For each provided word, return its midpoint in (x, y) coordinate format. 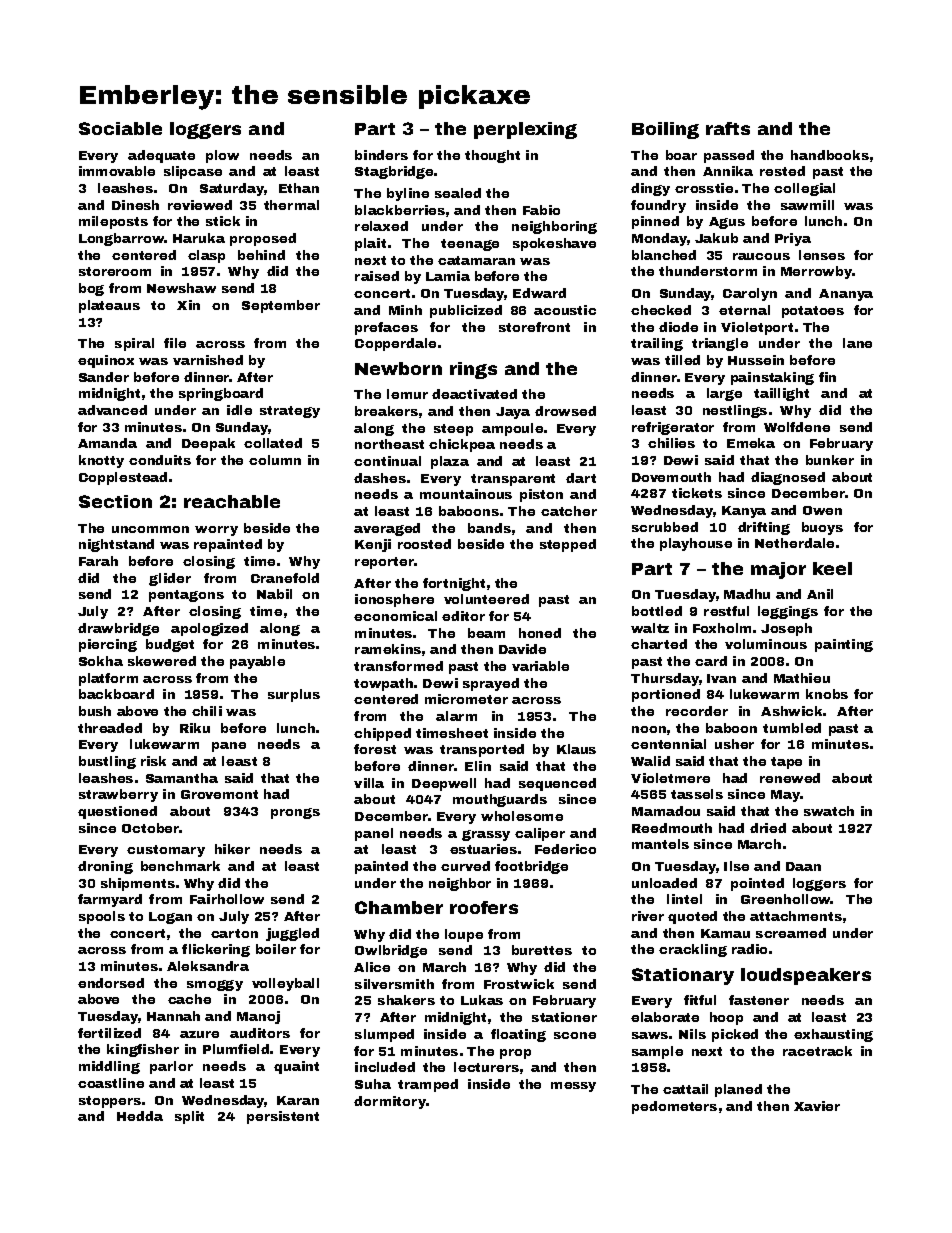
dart (581, 478)
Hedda (140, 1116)
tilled (682, 360)
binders (381, 155)
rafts (728, 128)
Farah (98, 561)
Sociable (120, 128)
